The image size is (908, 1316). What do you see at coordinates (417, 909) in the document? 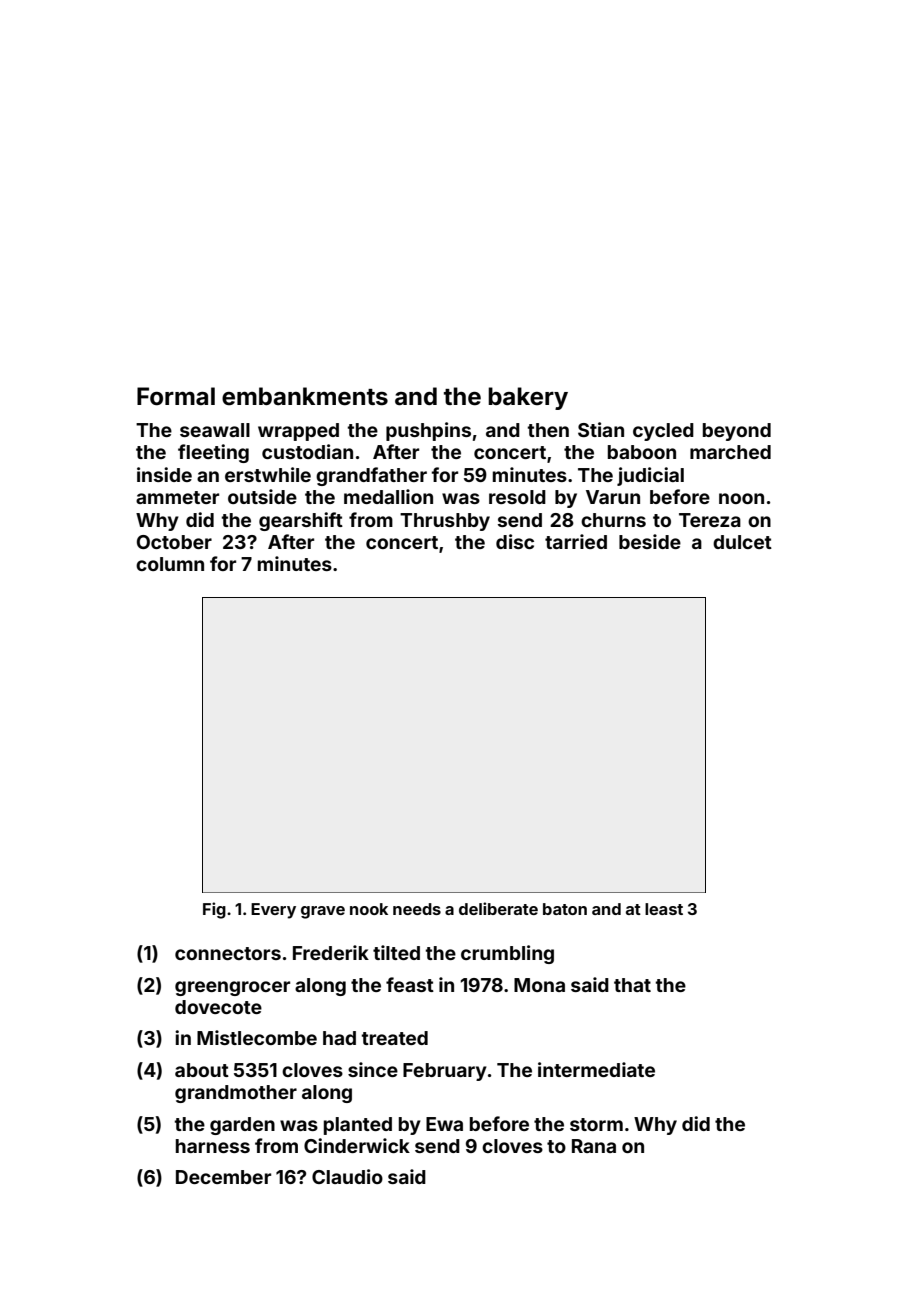
I see `needs` at bounding box center [417, 909].
